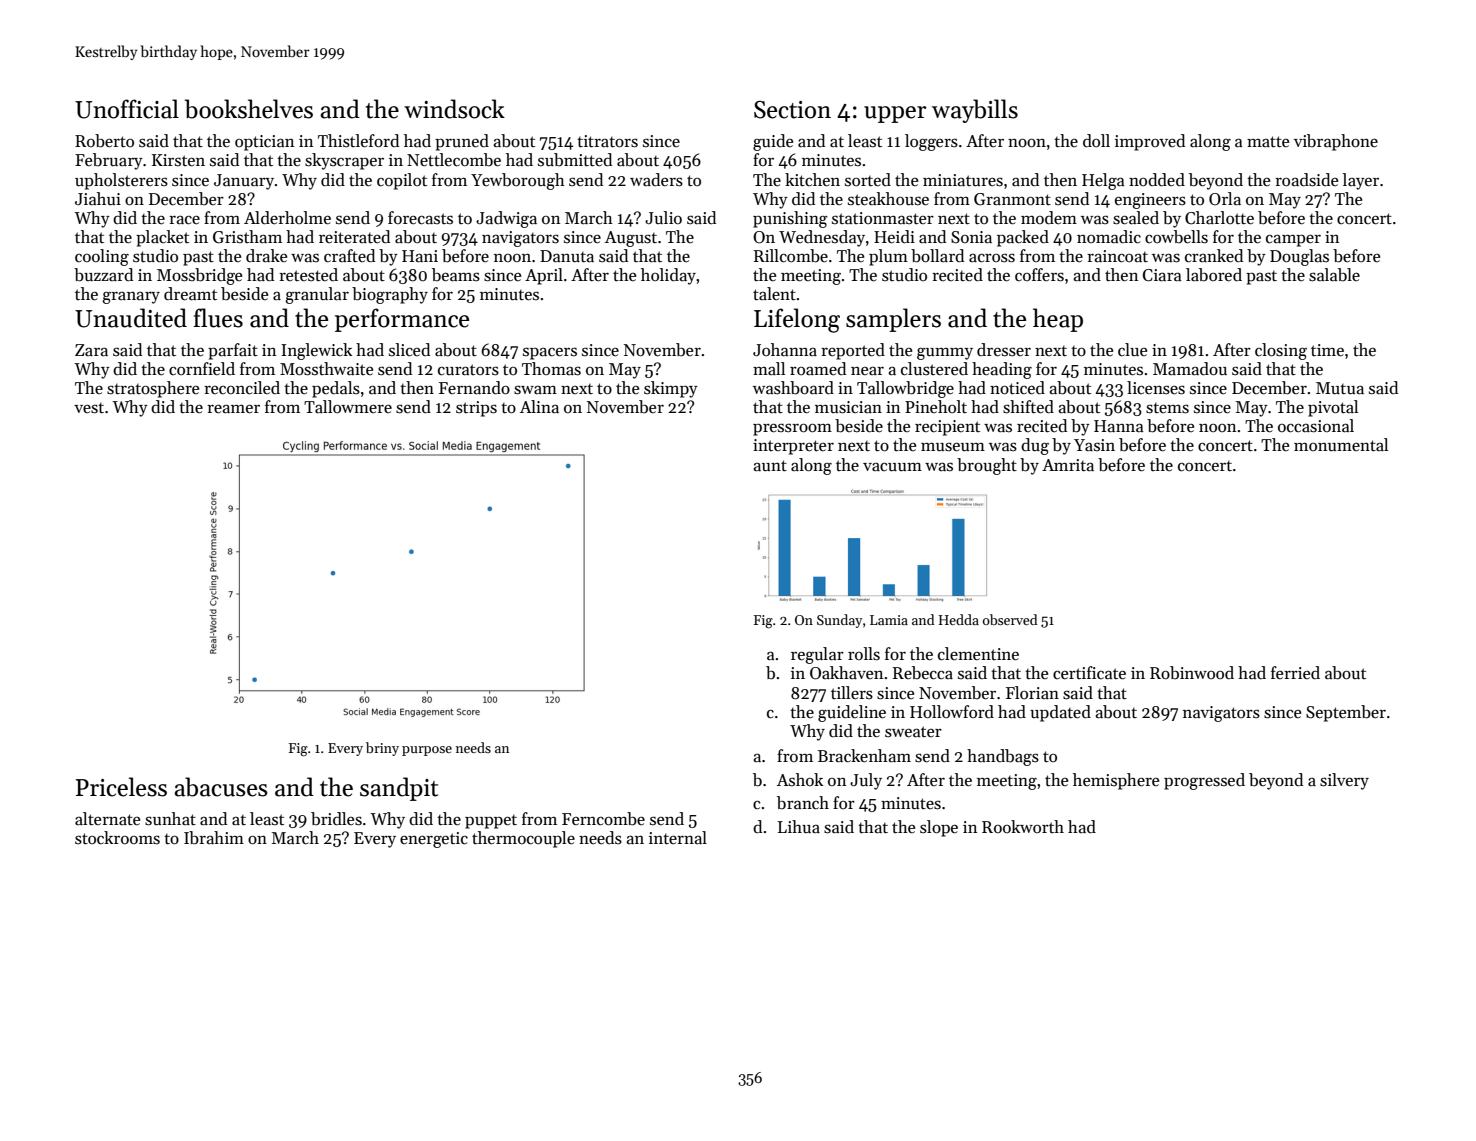  Describe the element at coordinates (121, 181) in the image. I see `upholsterers` at that location.
